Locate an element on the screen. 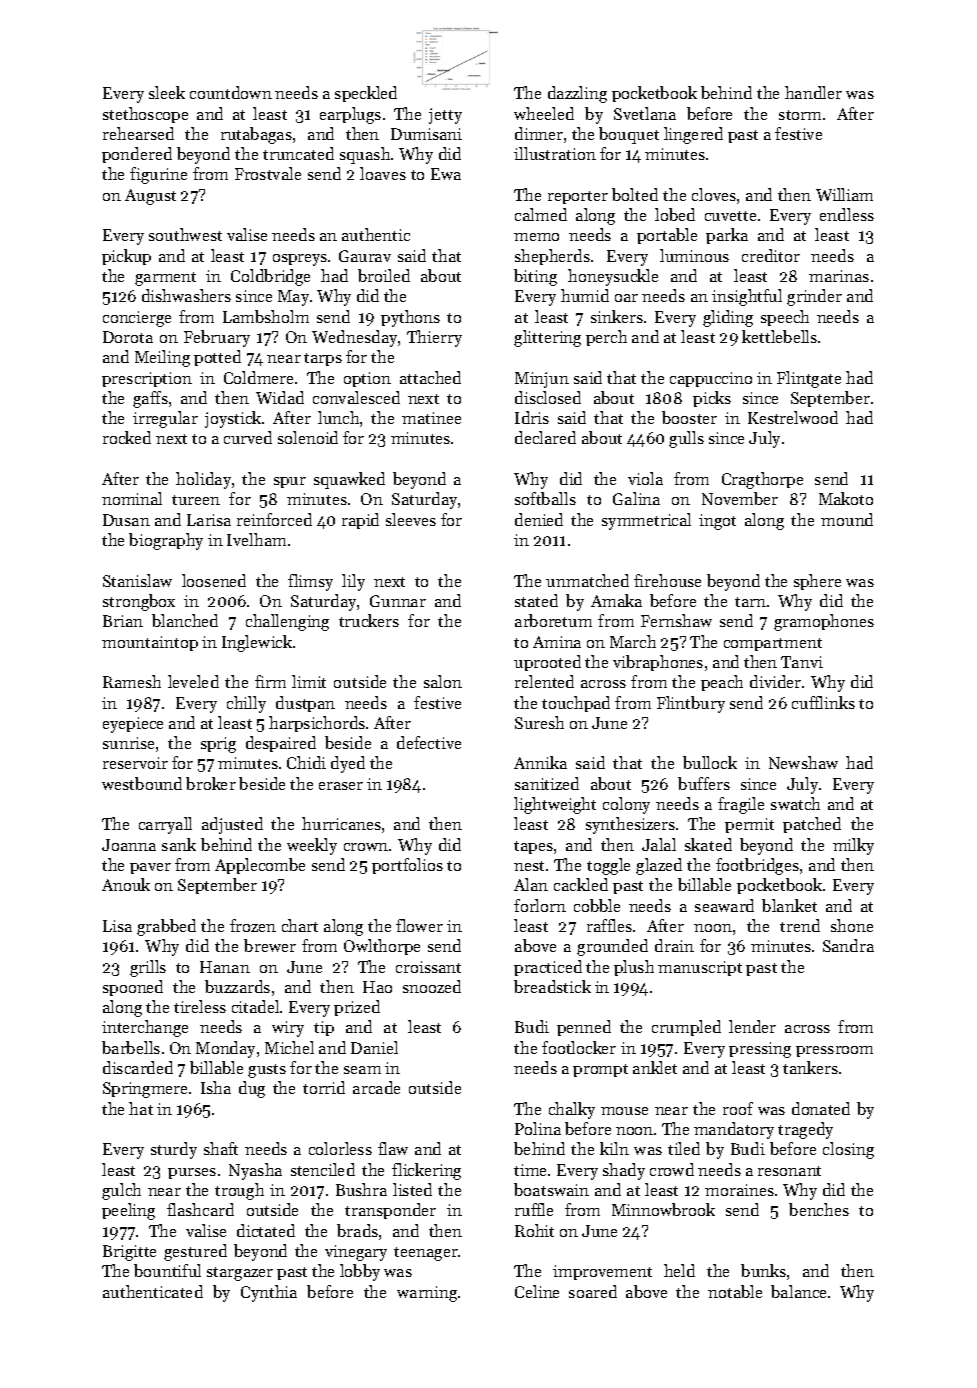 This screenshot has height=1388, width=977. unmatched is located at coordinates (587, 580).
